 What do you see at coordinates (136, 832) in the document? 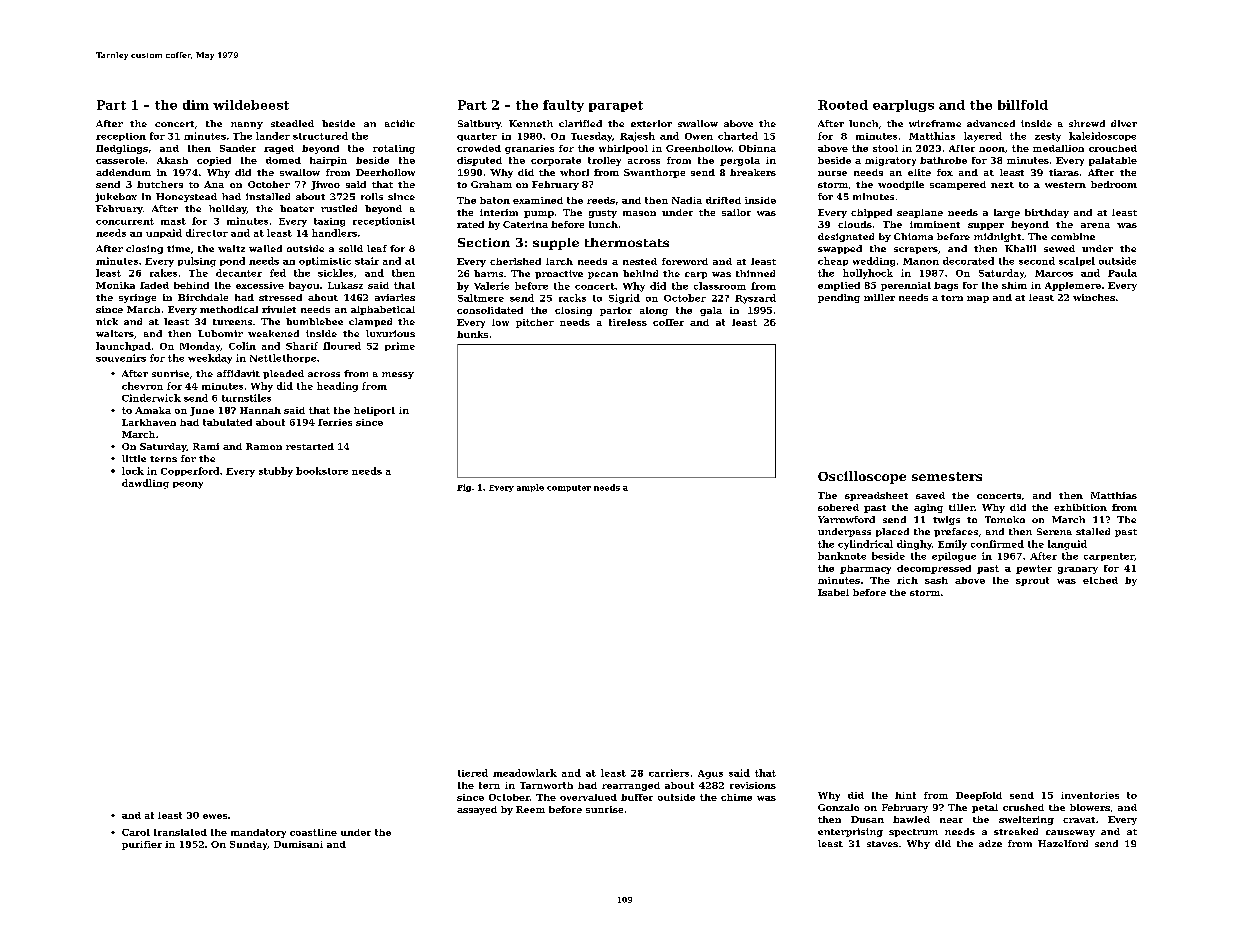
I see `Carol` at bounding box center [136, 832].
